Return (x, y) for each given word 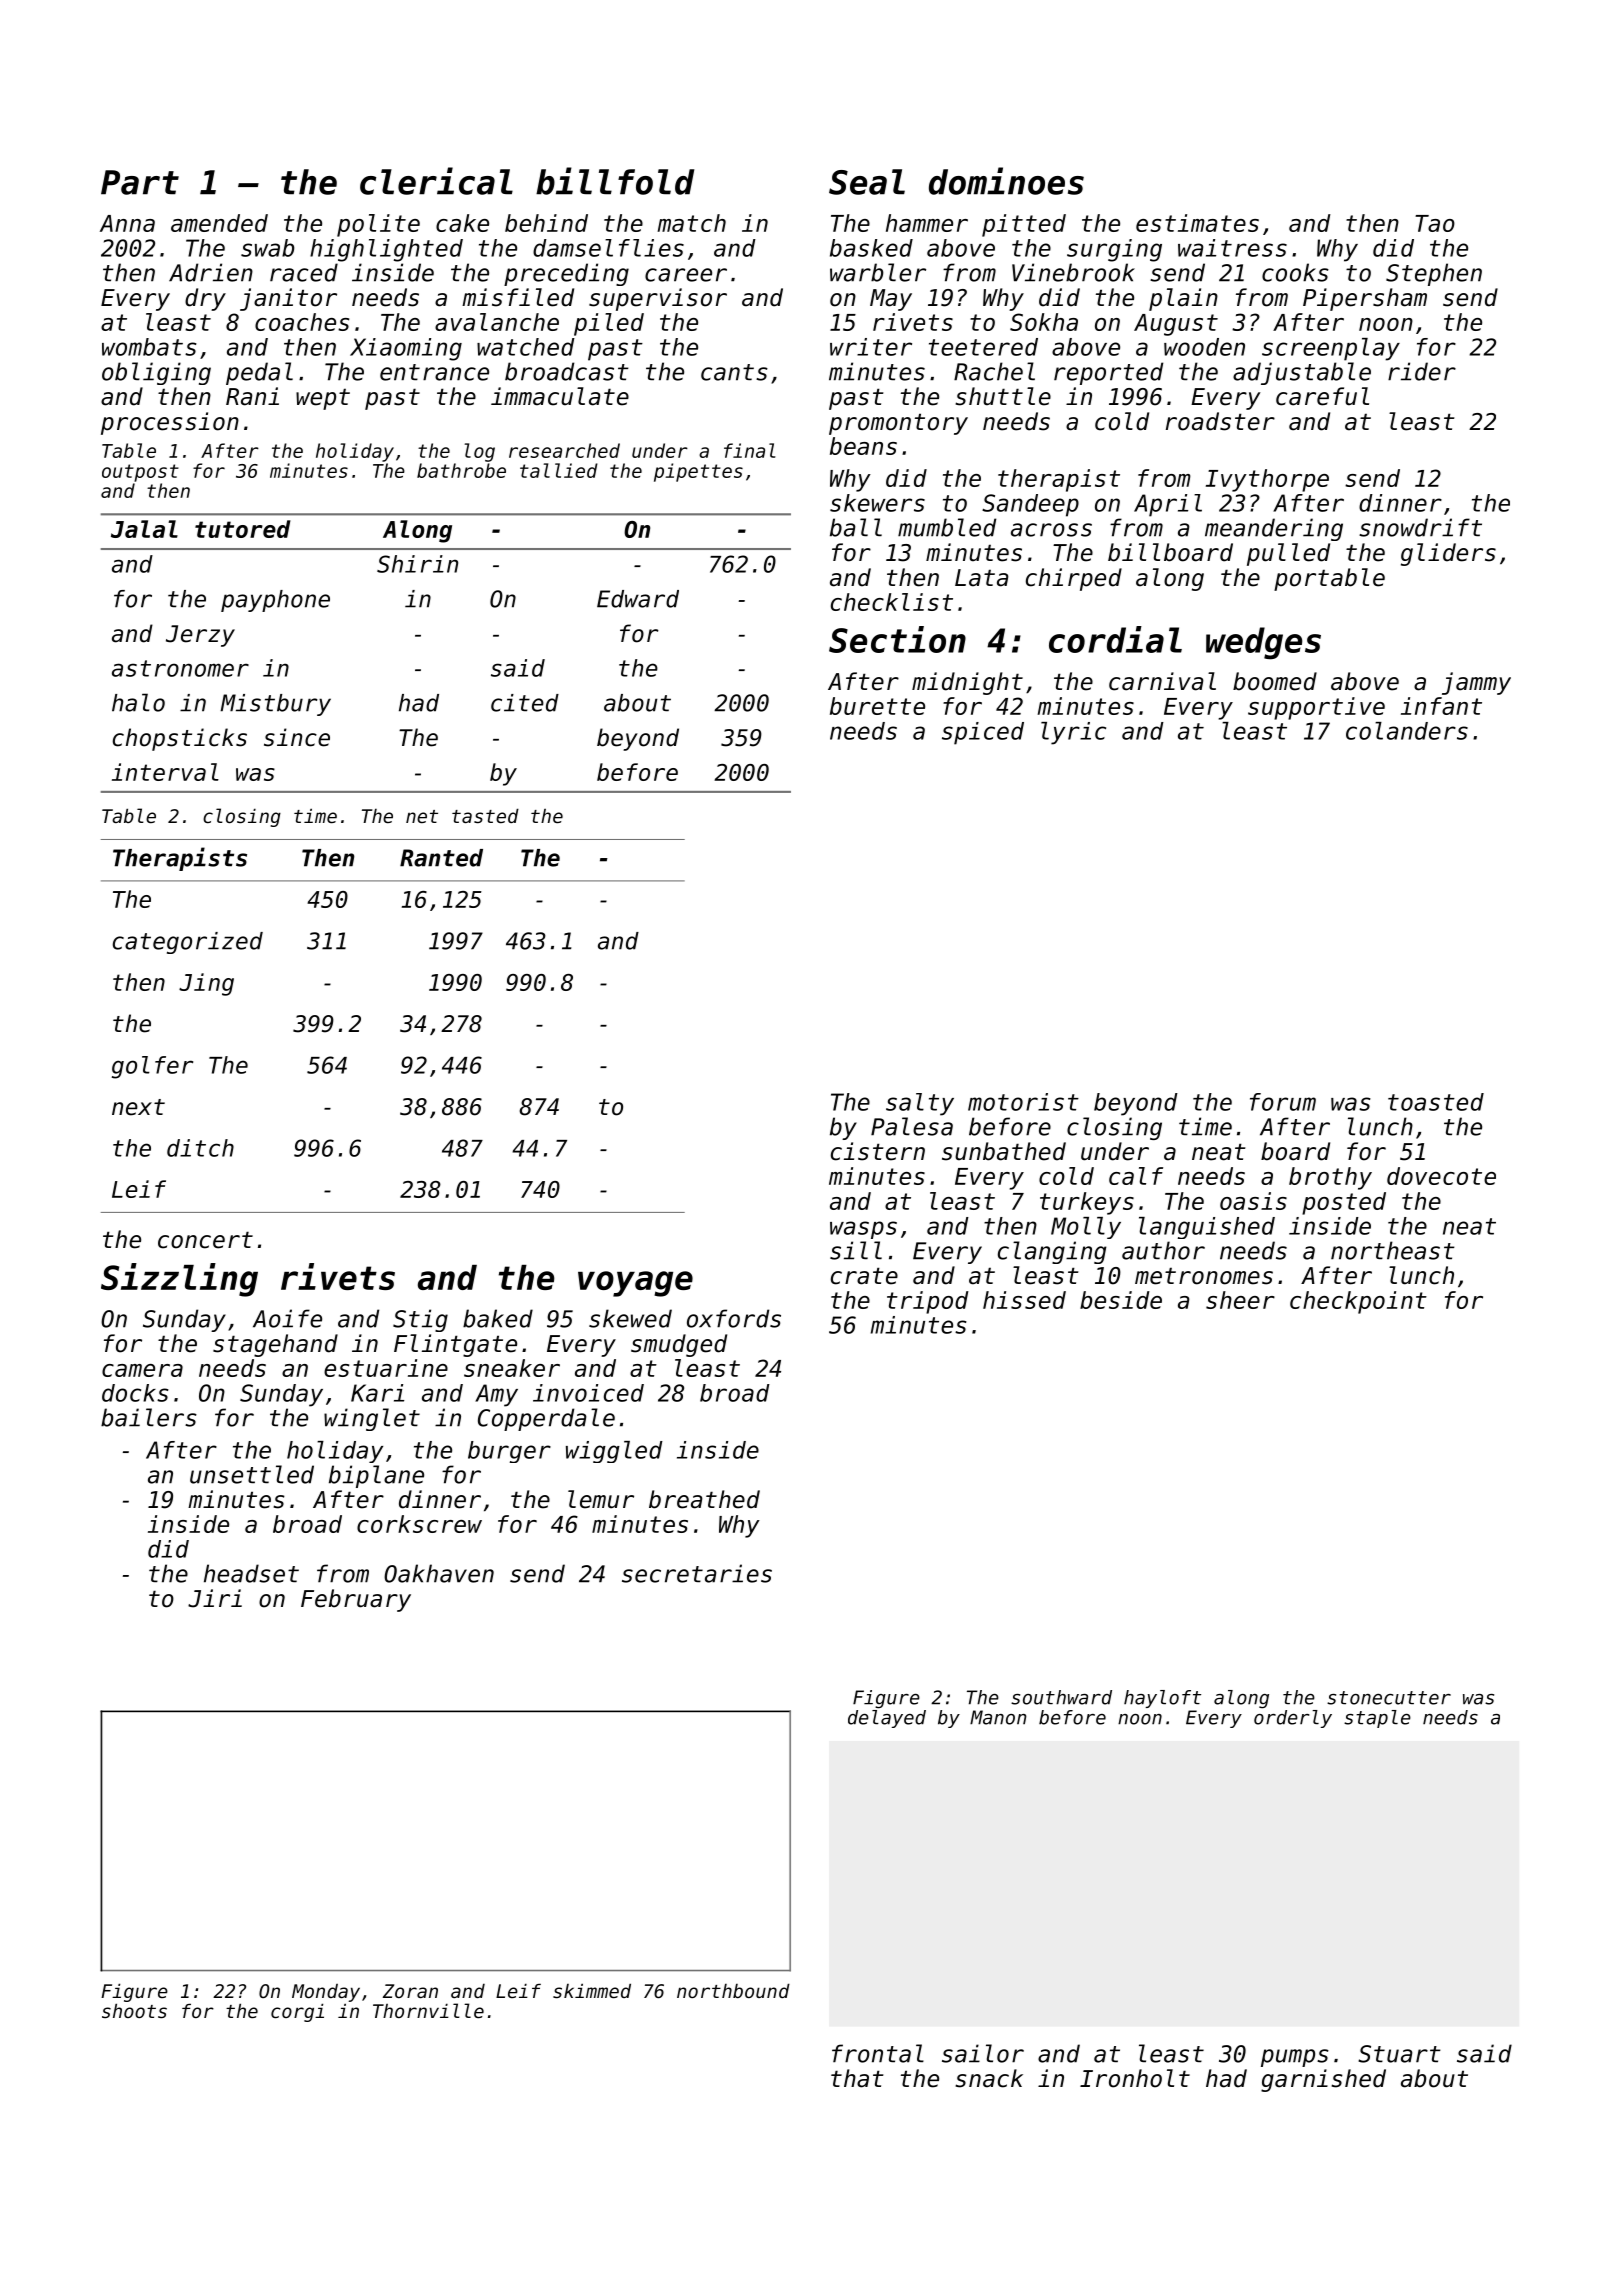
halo (138, 702)
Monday (326, 1993)
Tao (1435, 223)
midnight (967, 683)
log (480, 452)
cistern (878, 1151)
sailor (983, 2053)
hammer (927, 223)
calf (1136, 1176)
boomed (1275, 681)
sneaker (512, 1368)
